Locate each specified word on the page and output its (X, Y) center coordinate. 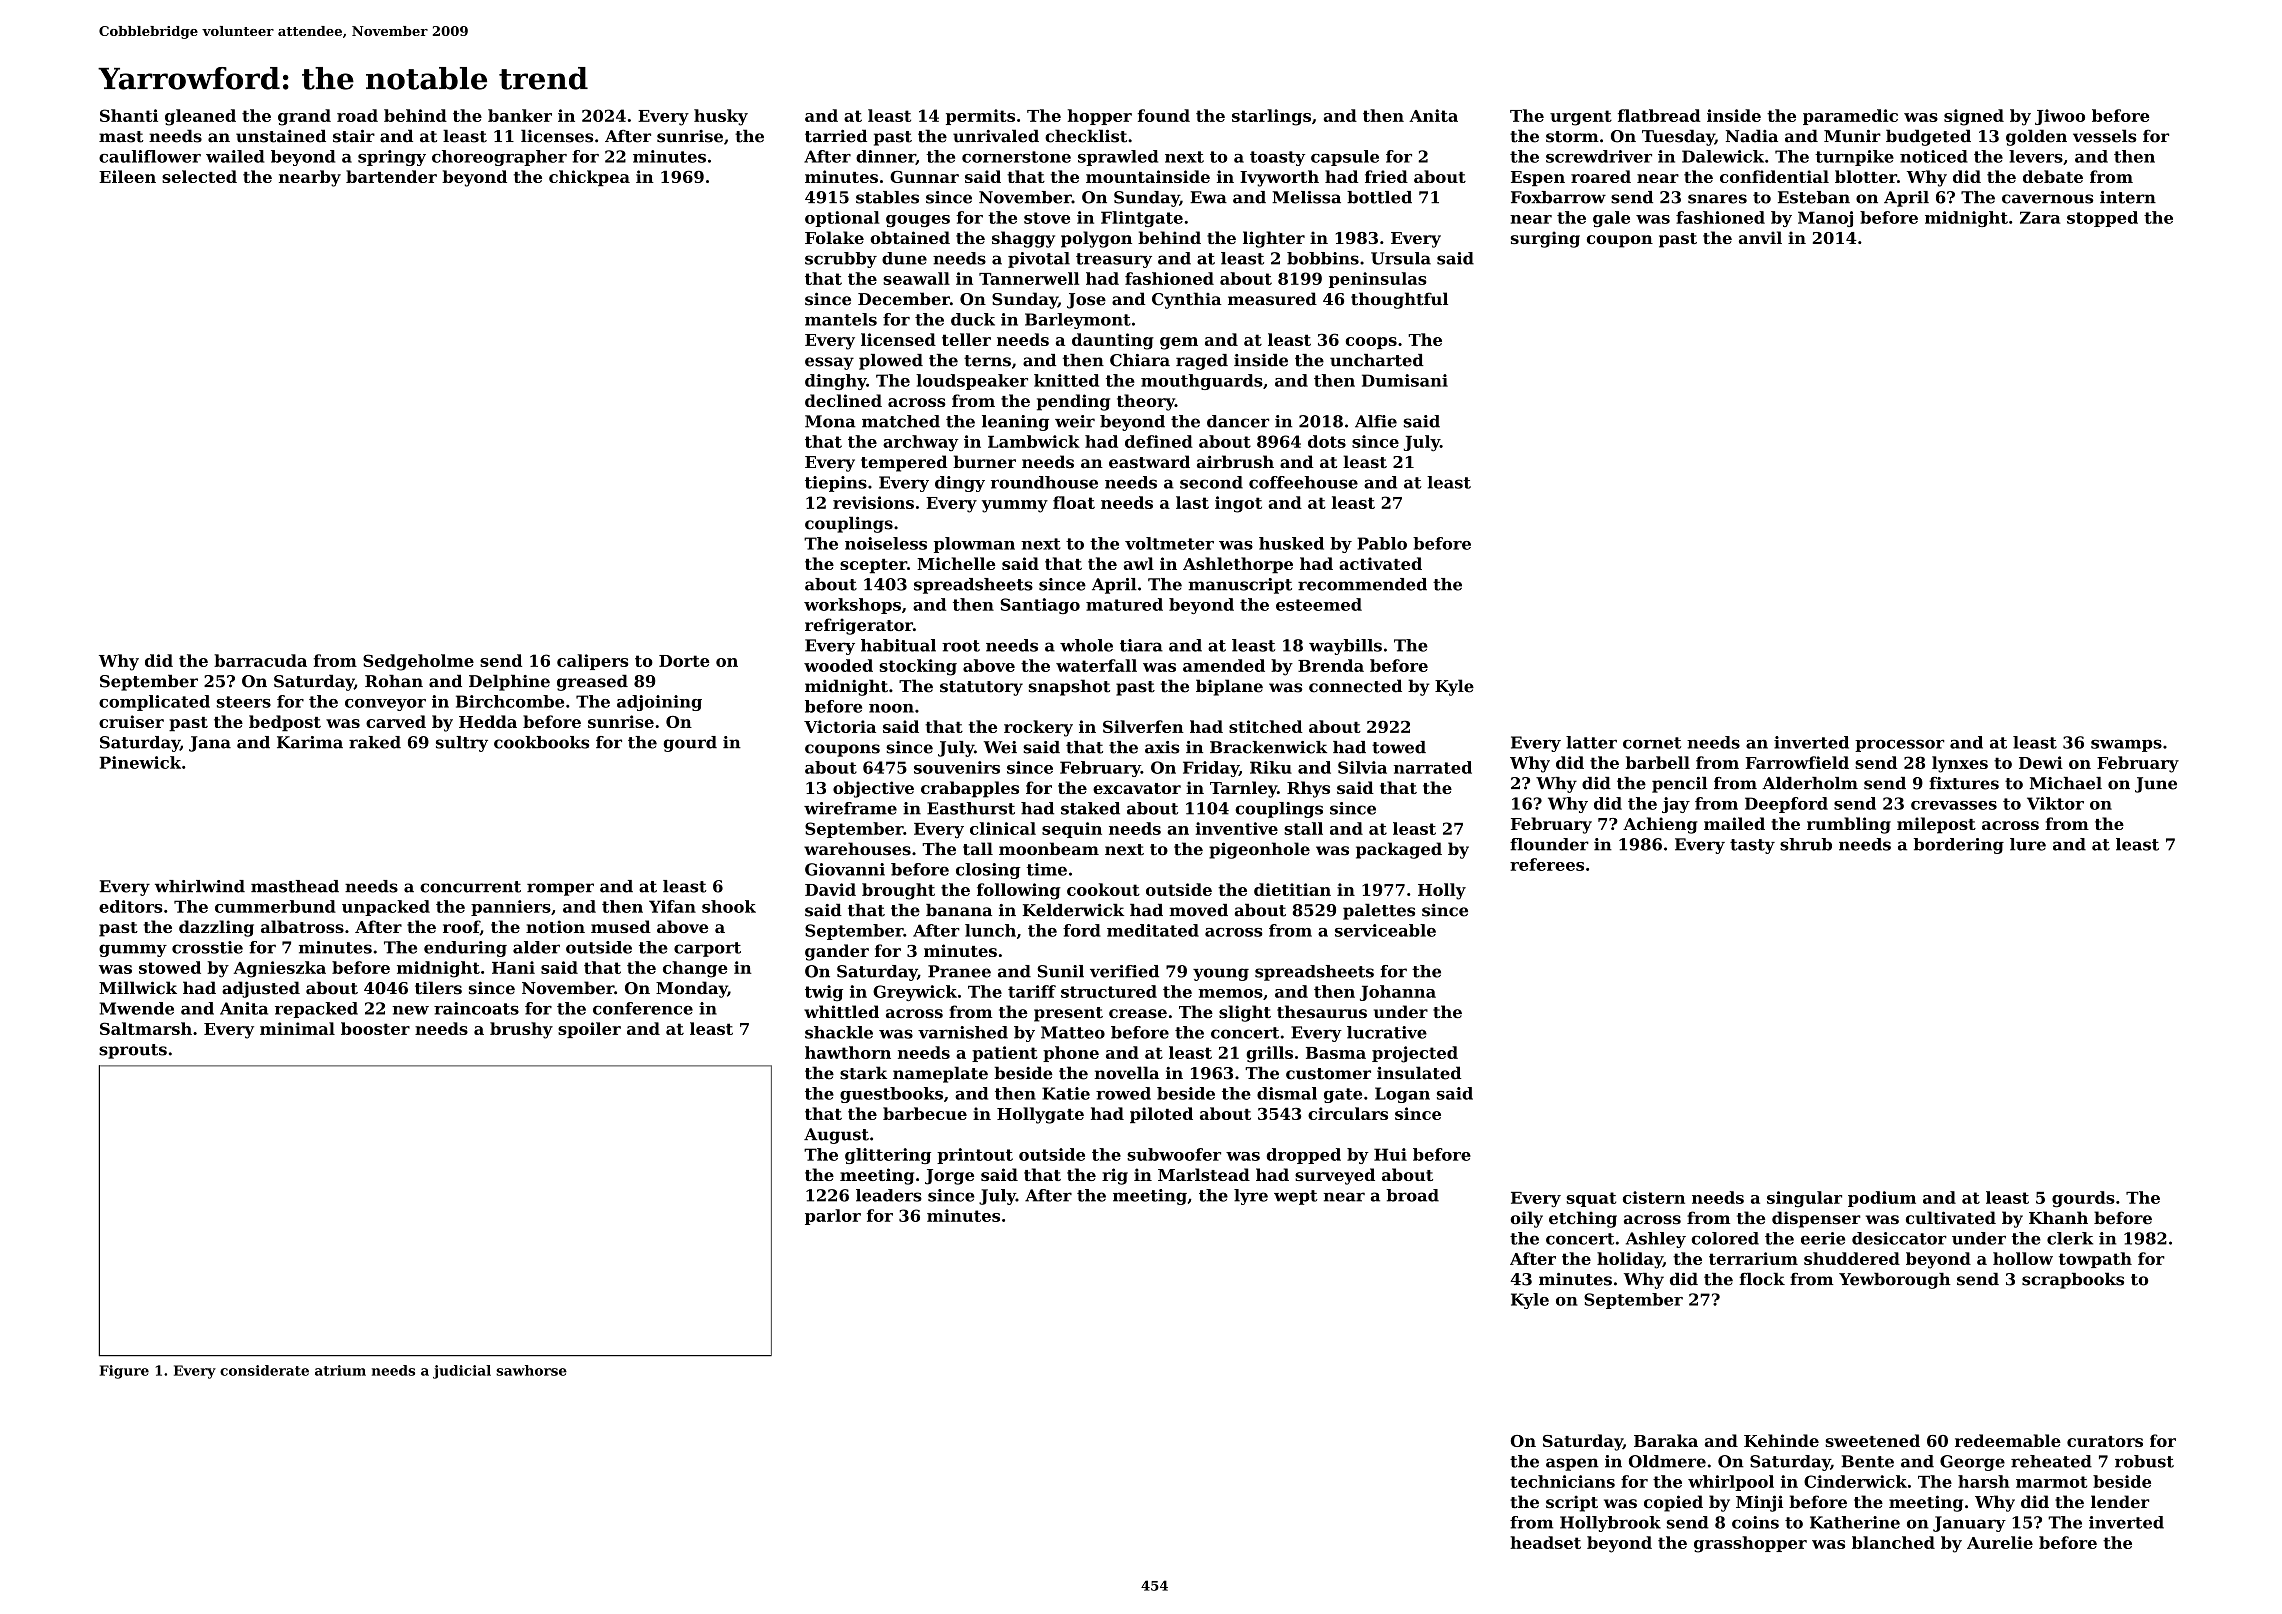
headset (1545, 1542)
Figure (124, 1372)
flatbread (1659, 115)
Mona (830, 421)
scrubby (841, 260)
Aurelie (2000, 1542)
